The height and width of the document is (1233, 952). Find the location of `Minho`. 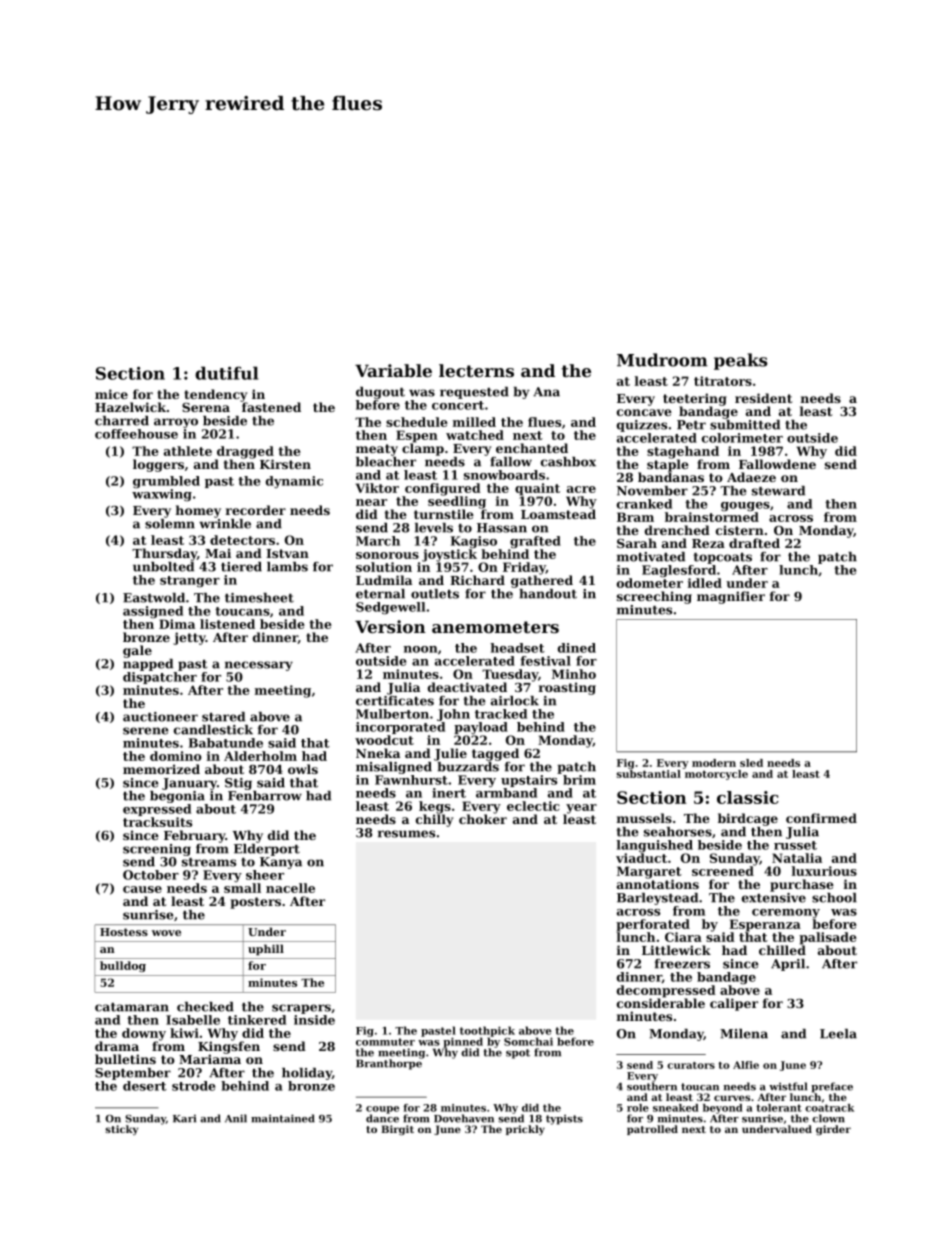

Minho is located at coordinates (574, 674).
